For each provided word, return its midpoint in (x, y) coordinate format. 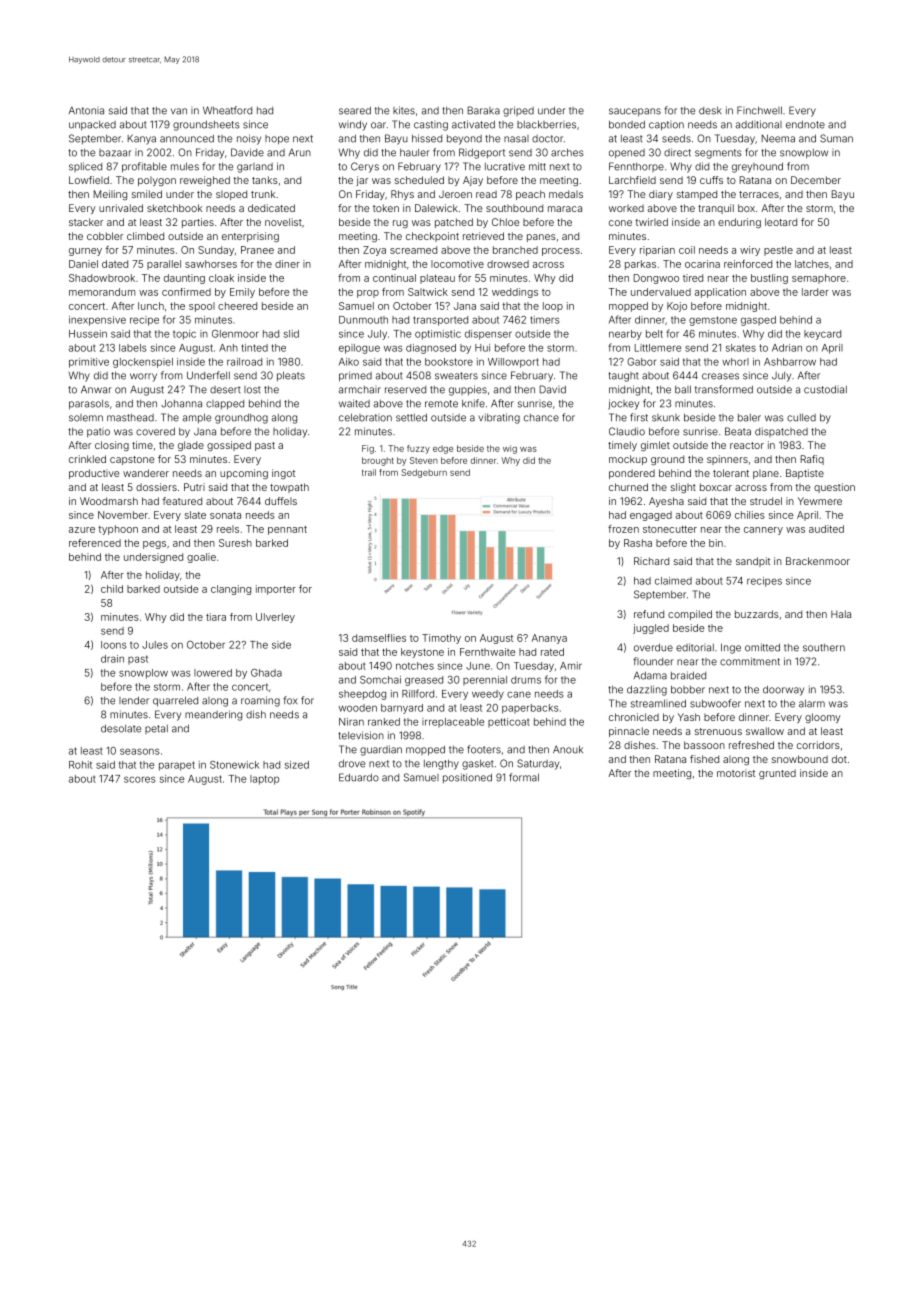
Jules (155, 645)
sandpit (753, 562)
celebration (365, 417)
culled (801, 418)
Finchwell (759, 110)
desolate (121, 728)
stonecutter (670, 529)
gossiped (229, 446)
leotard (781, 222)
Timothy (441, 639)
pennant (287, 530)
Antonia (86, 110)
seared (355, 110)
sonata (225, 515)
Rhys (402, 195)
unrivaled (121, 208)
